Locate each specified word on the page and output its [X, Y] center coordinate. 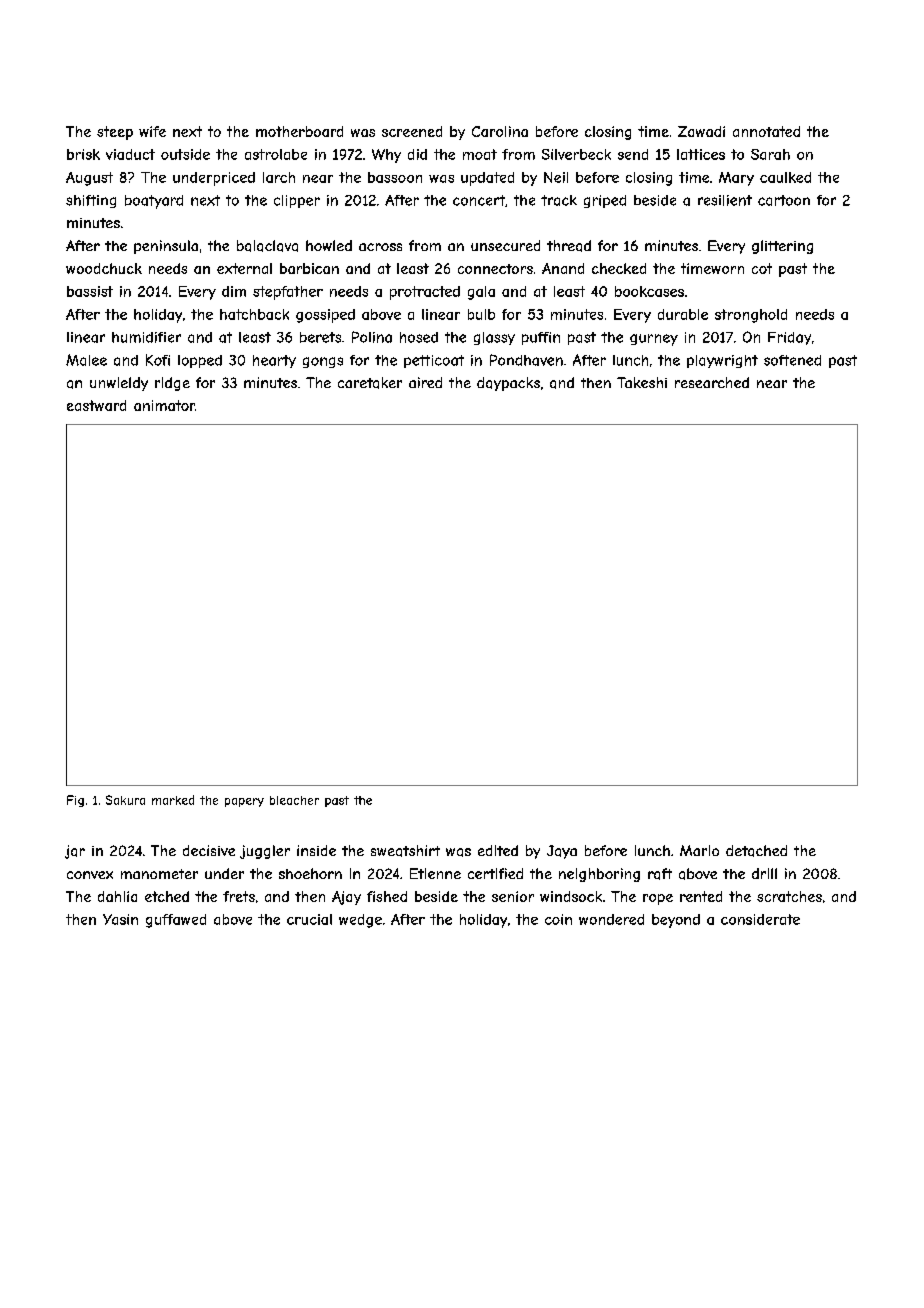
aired [425, 382]
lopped [200, 361]
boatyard [154, 202]
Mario [699, 850]
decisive [209, 850]
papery [244, 802]
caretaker [370, 383]
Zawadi [701, 131]
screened [412, 131]
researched [712, 382]
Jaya [562, 852]
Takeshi [642, 382]
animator [164, 405]
